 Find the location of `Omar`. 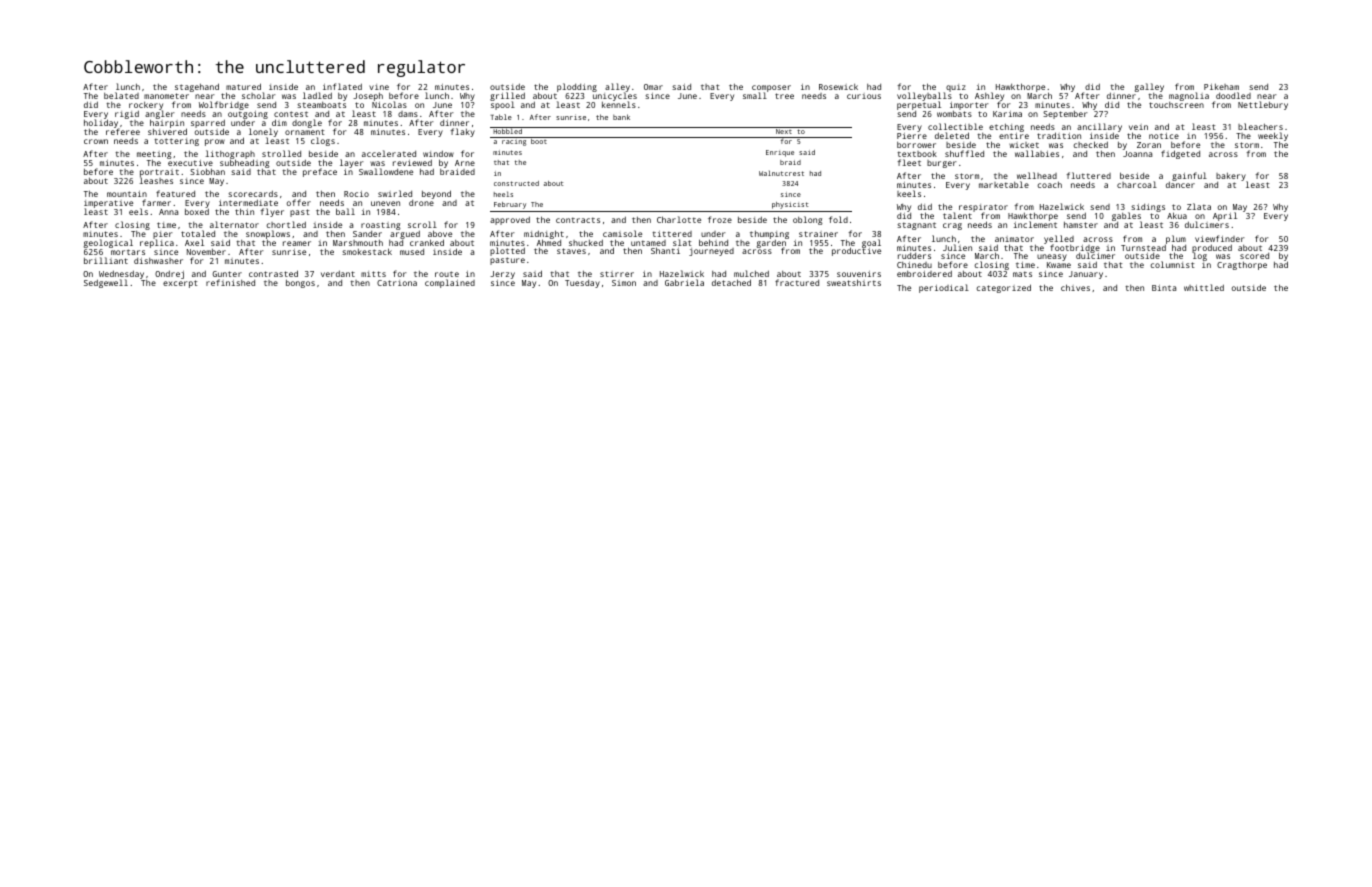

Omar is located at coordinates (653, 87).
